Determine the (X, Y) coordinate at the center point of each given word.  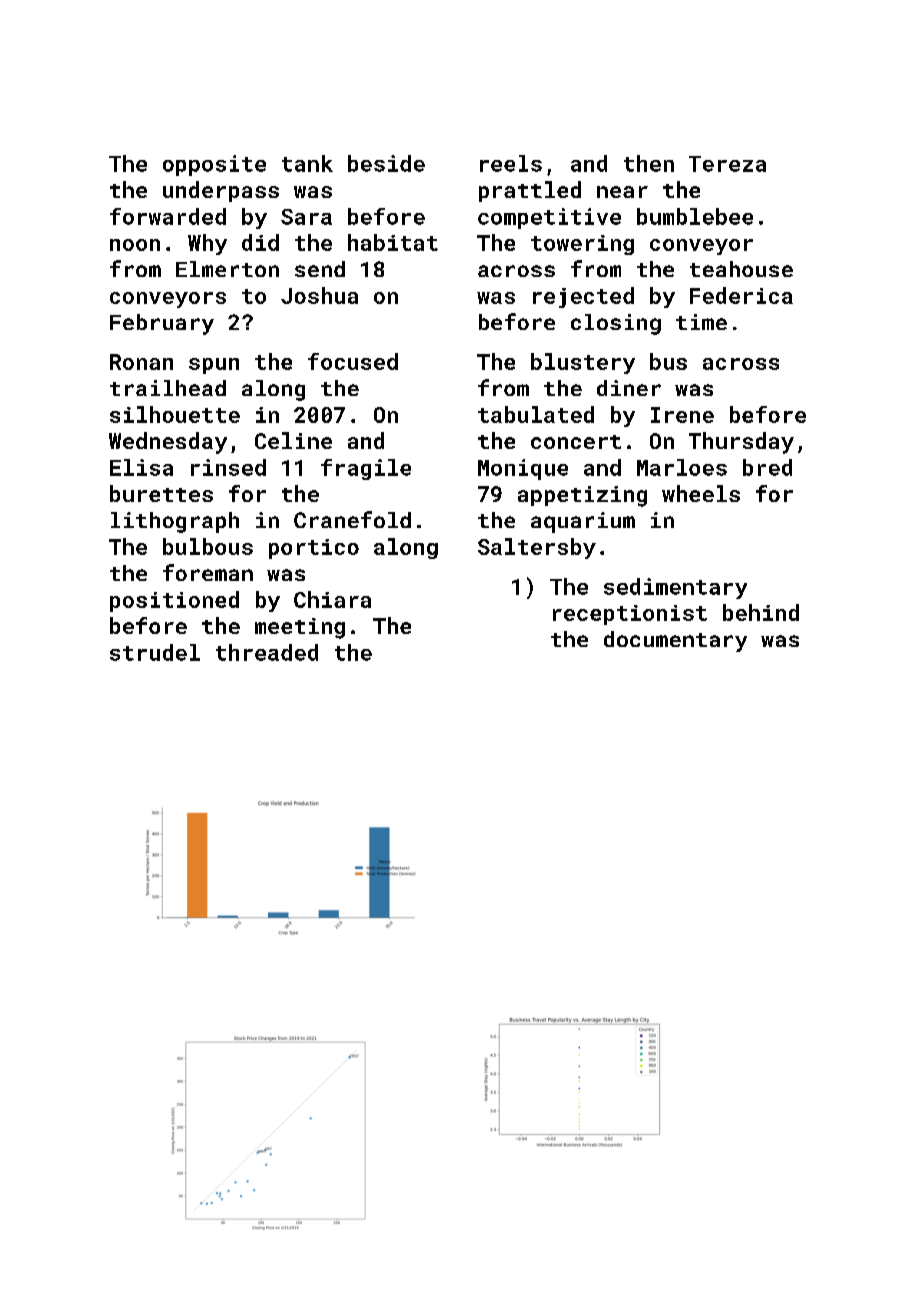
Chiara (332, 599)
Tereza (727, 164)
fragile (366, 469)
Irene (682, 415)
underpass (221, 191)
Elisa (141, 467)
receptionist (630, 615)
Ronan (141, 362)
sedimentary (675, 588)
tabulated (536, 414)
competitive (549, 218)
